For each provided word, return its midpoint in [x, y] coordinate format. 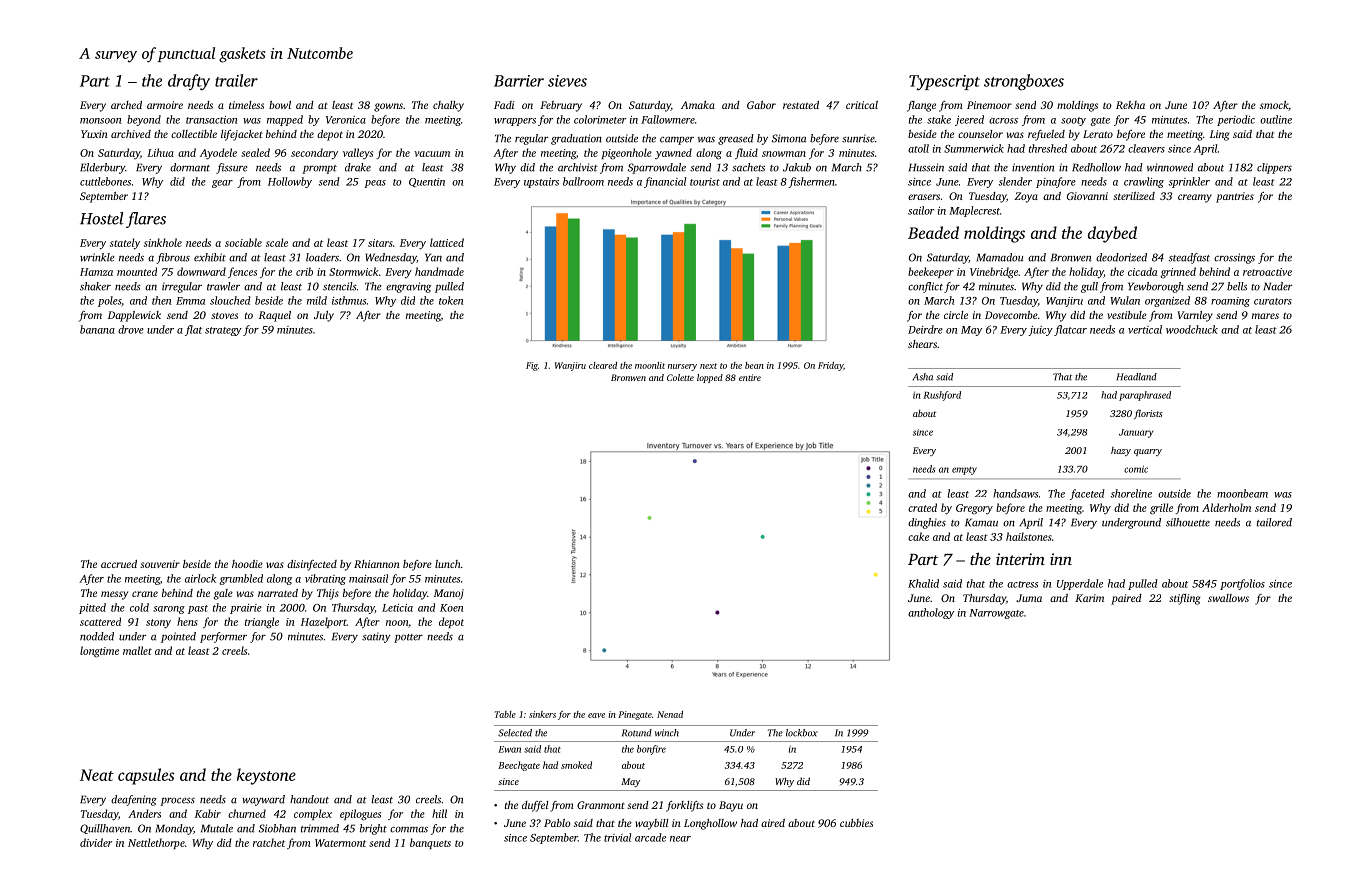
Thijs [328, 594]
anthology [931, 613]
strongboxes [1024, 82]
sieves [567, 81]
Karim [1089, 598]
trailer [236, 80]
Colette [680, 377]
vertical [1145, 329]
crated [922, 507]
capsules [146, 776]
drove [131, 329]
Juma [1029, 598]
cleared [603, 365]
